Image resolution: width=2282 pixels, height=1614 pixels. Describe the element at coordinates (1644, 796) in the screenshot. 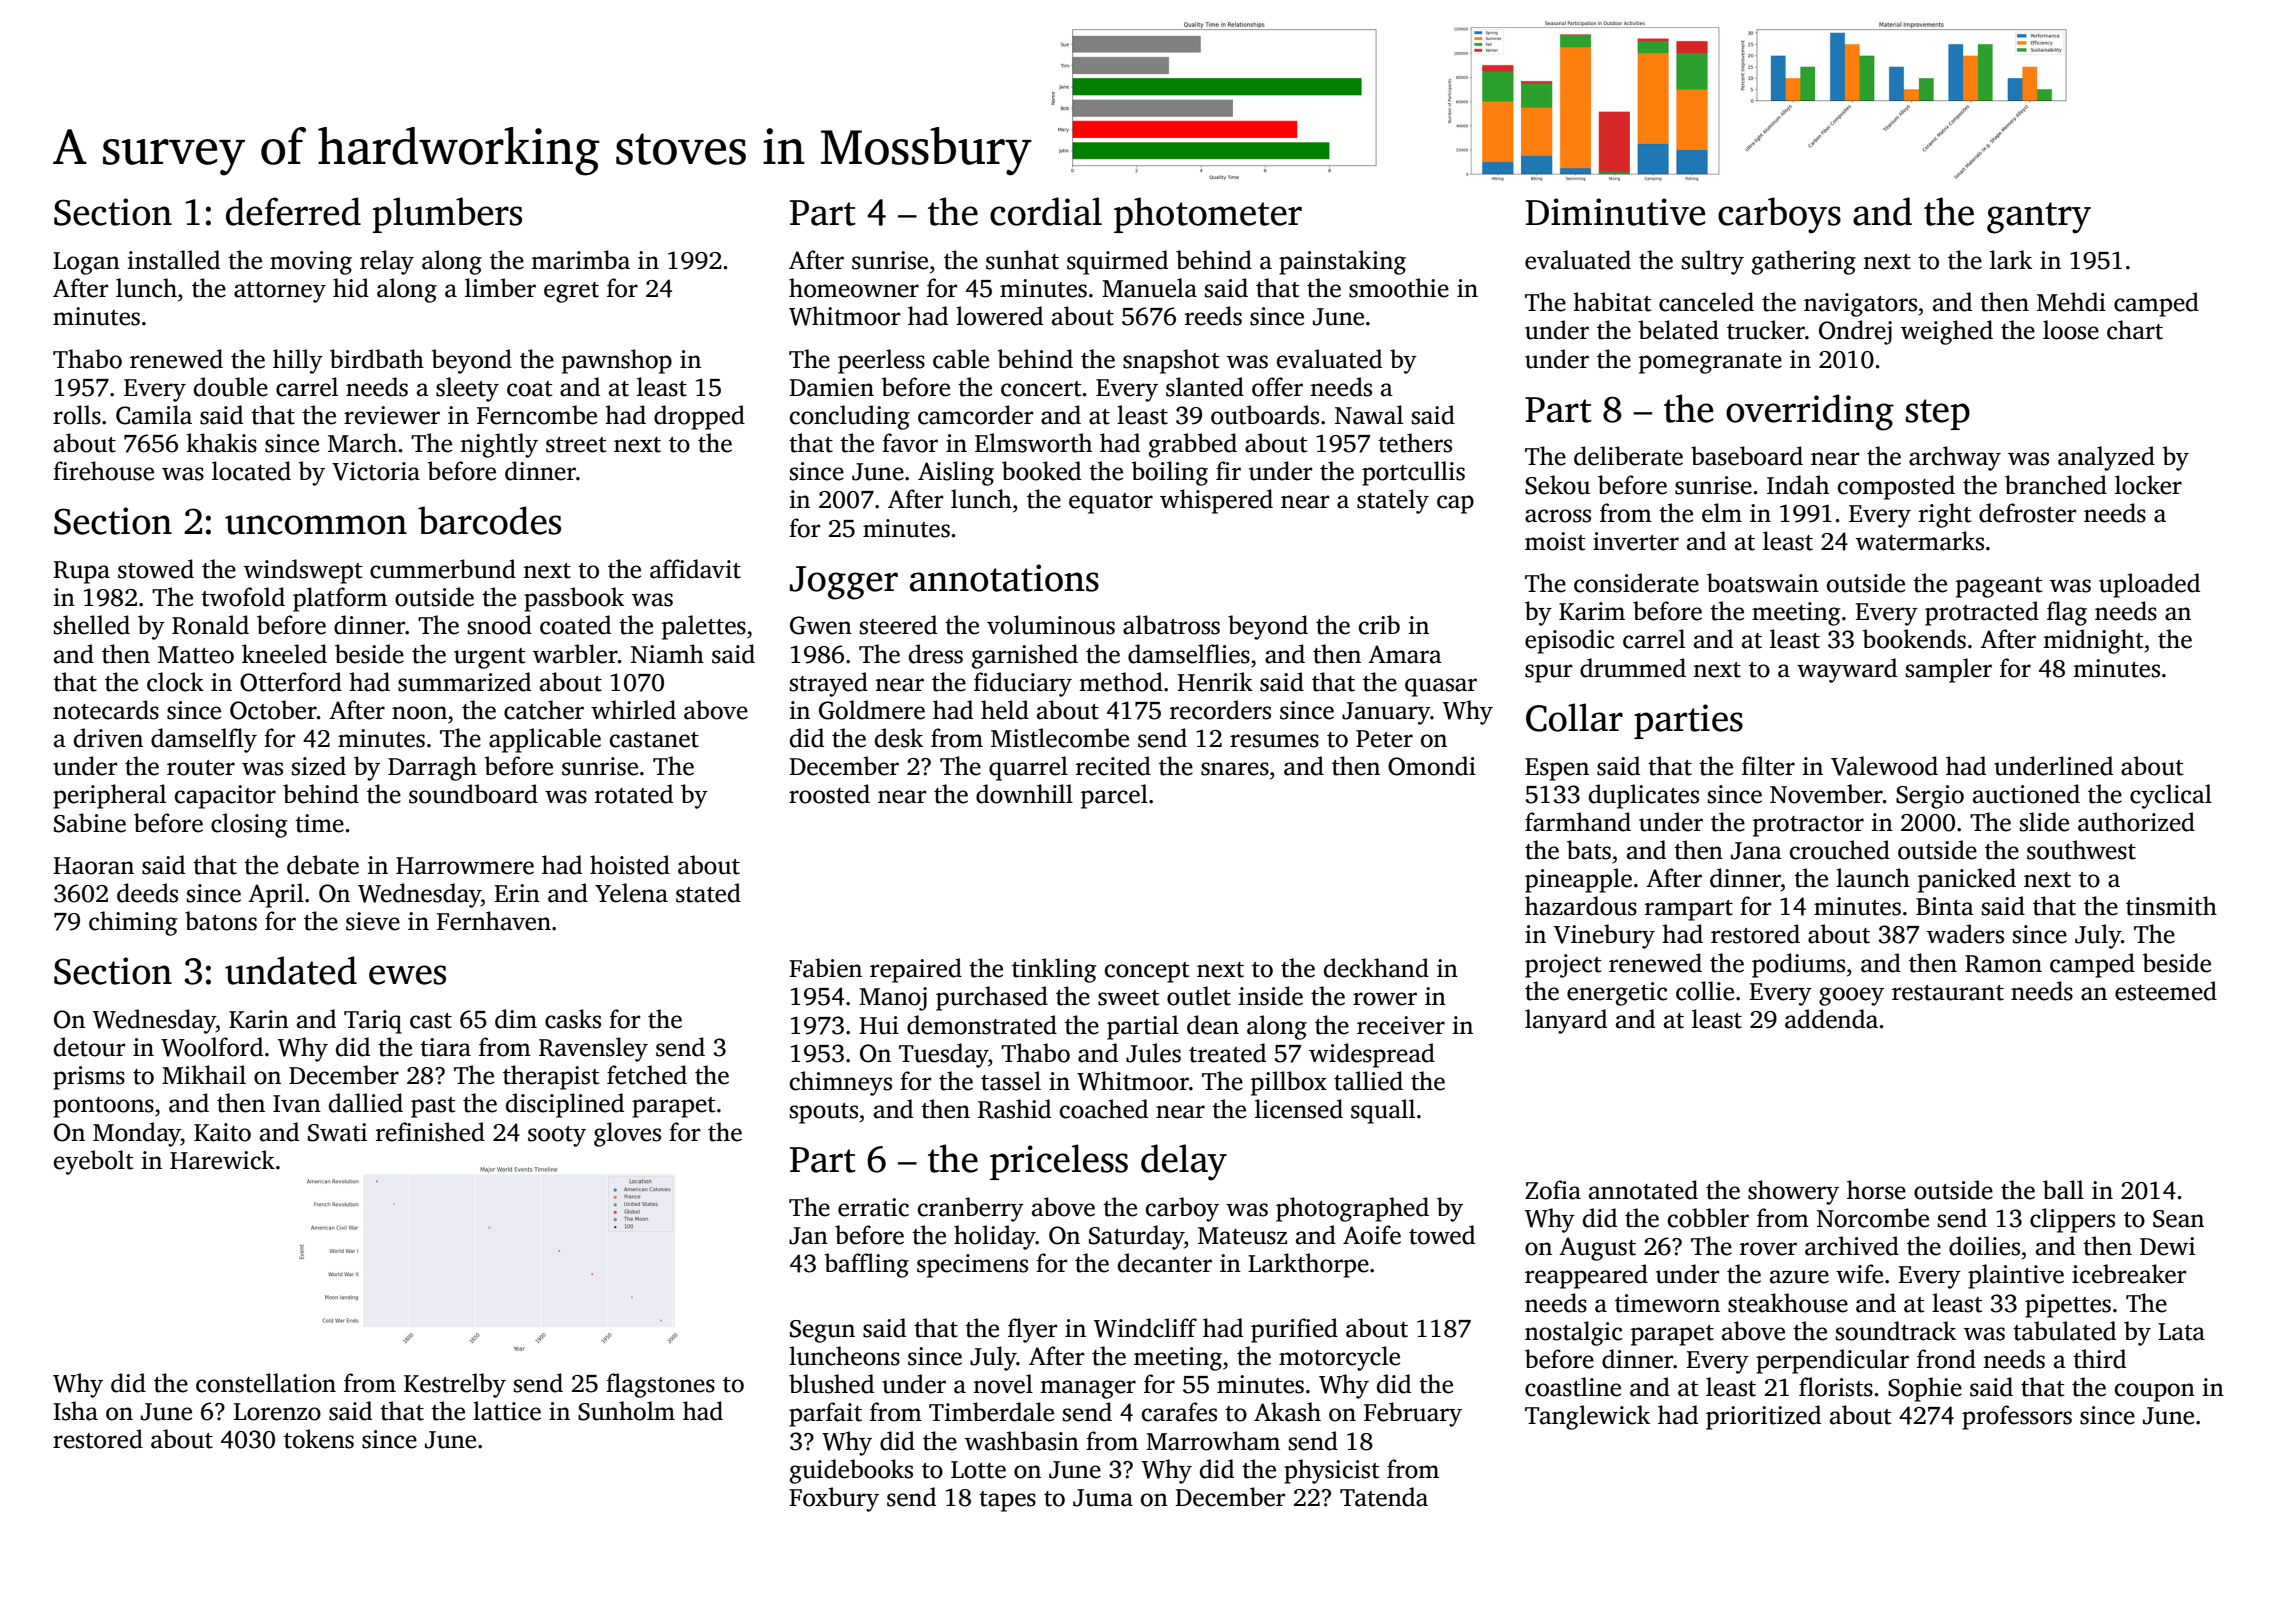

I see `duplicates` at that location.
